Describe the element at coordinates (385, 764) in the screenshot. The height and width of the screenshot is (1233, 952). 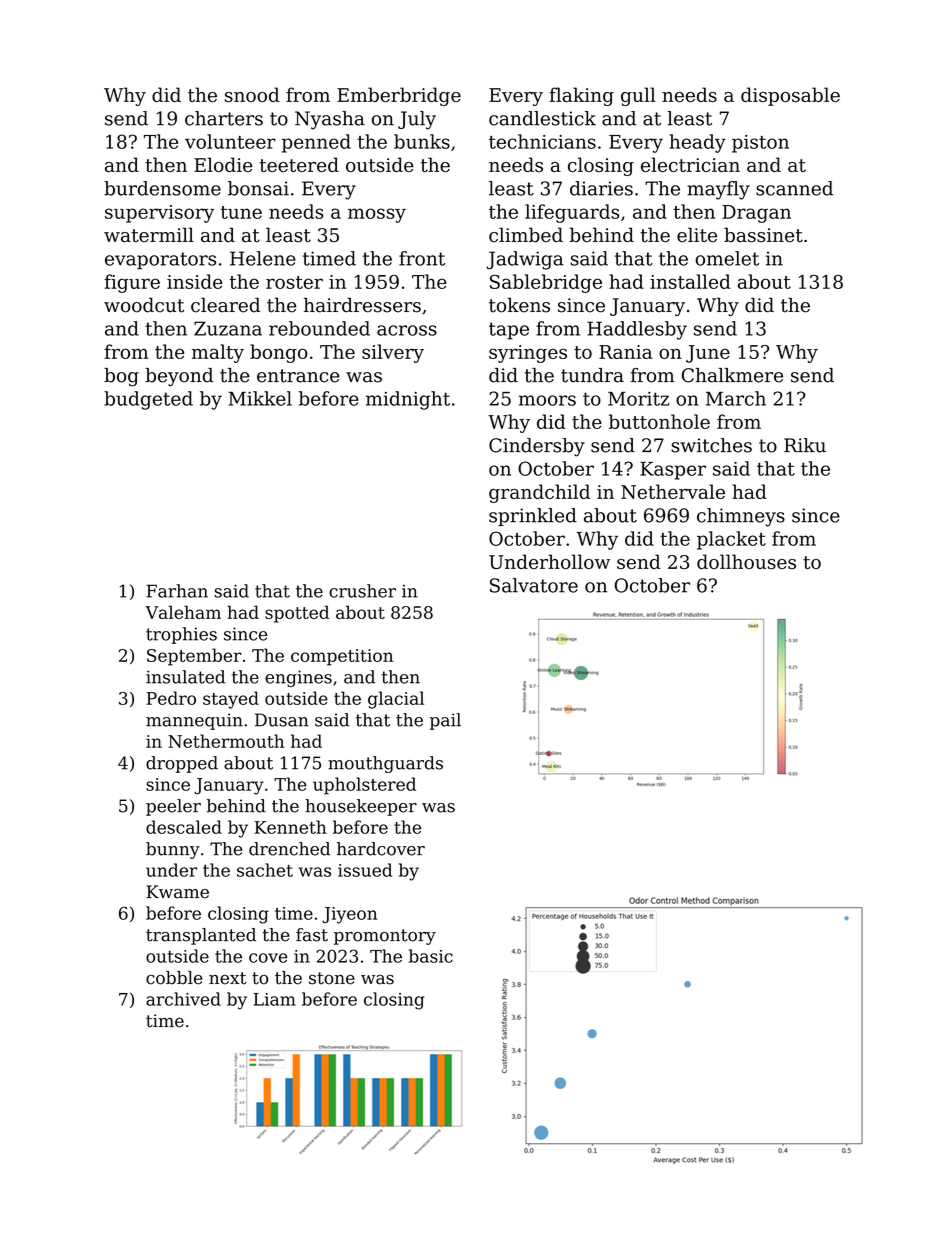
I see `mouthguards` at that location.
